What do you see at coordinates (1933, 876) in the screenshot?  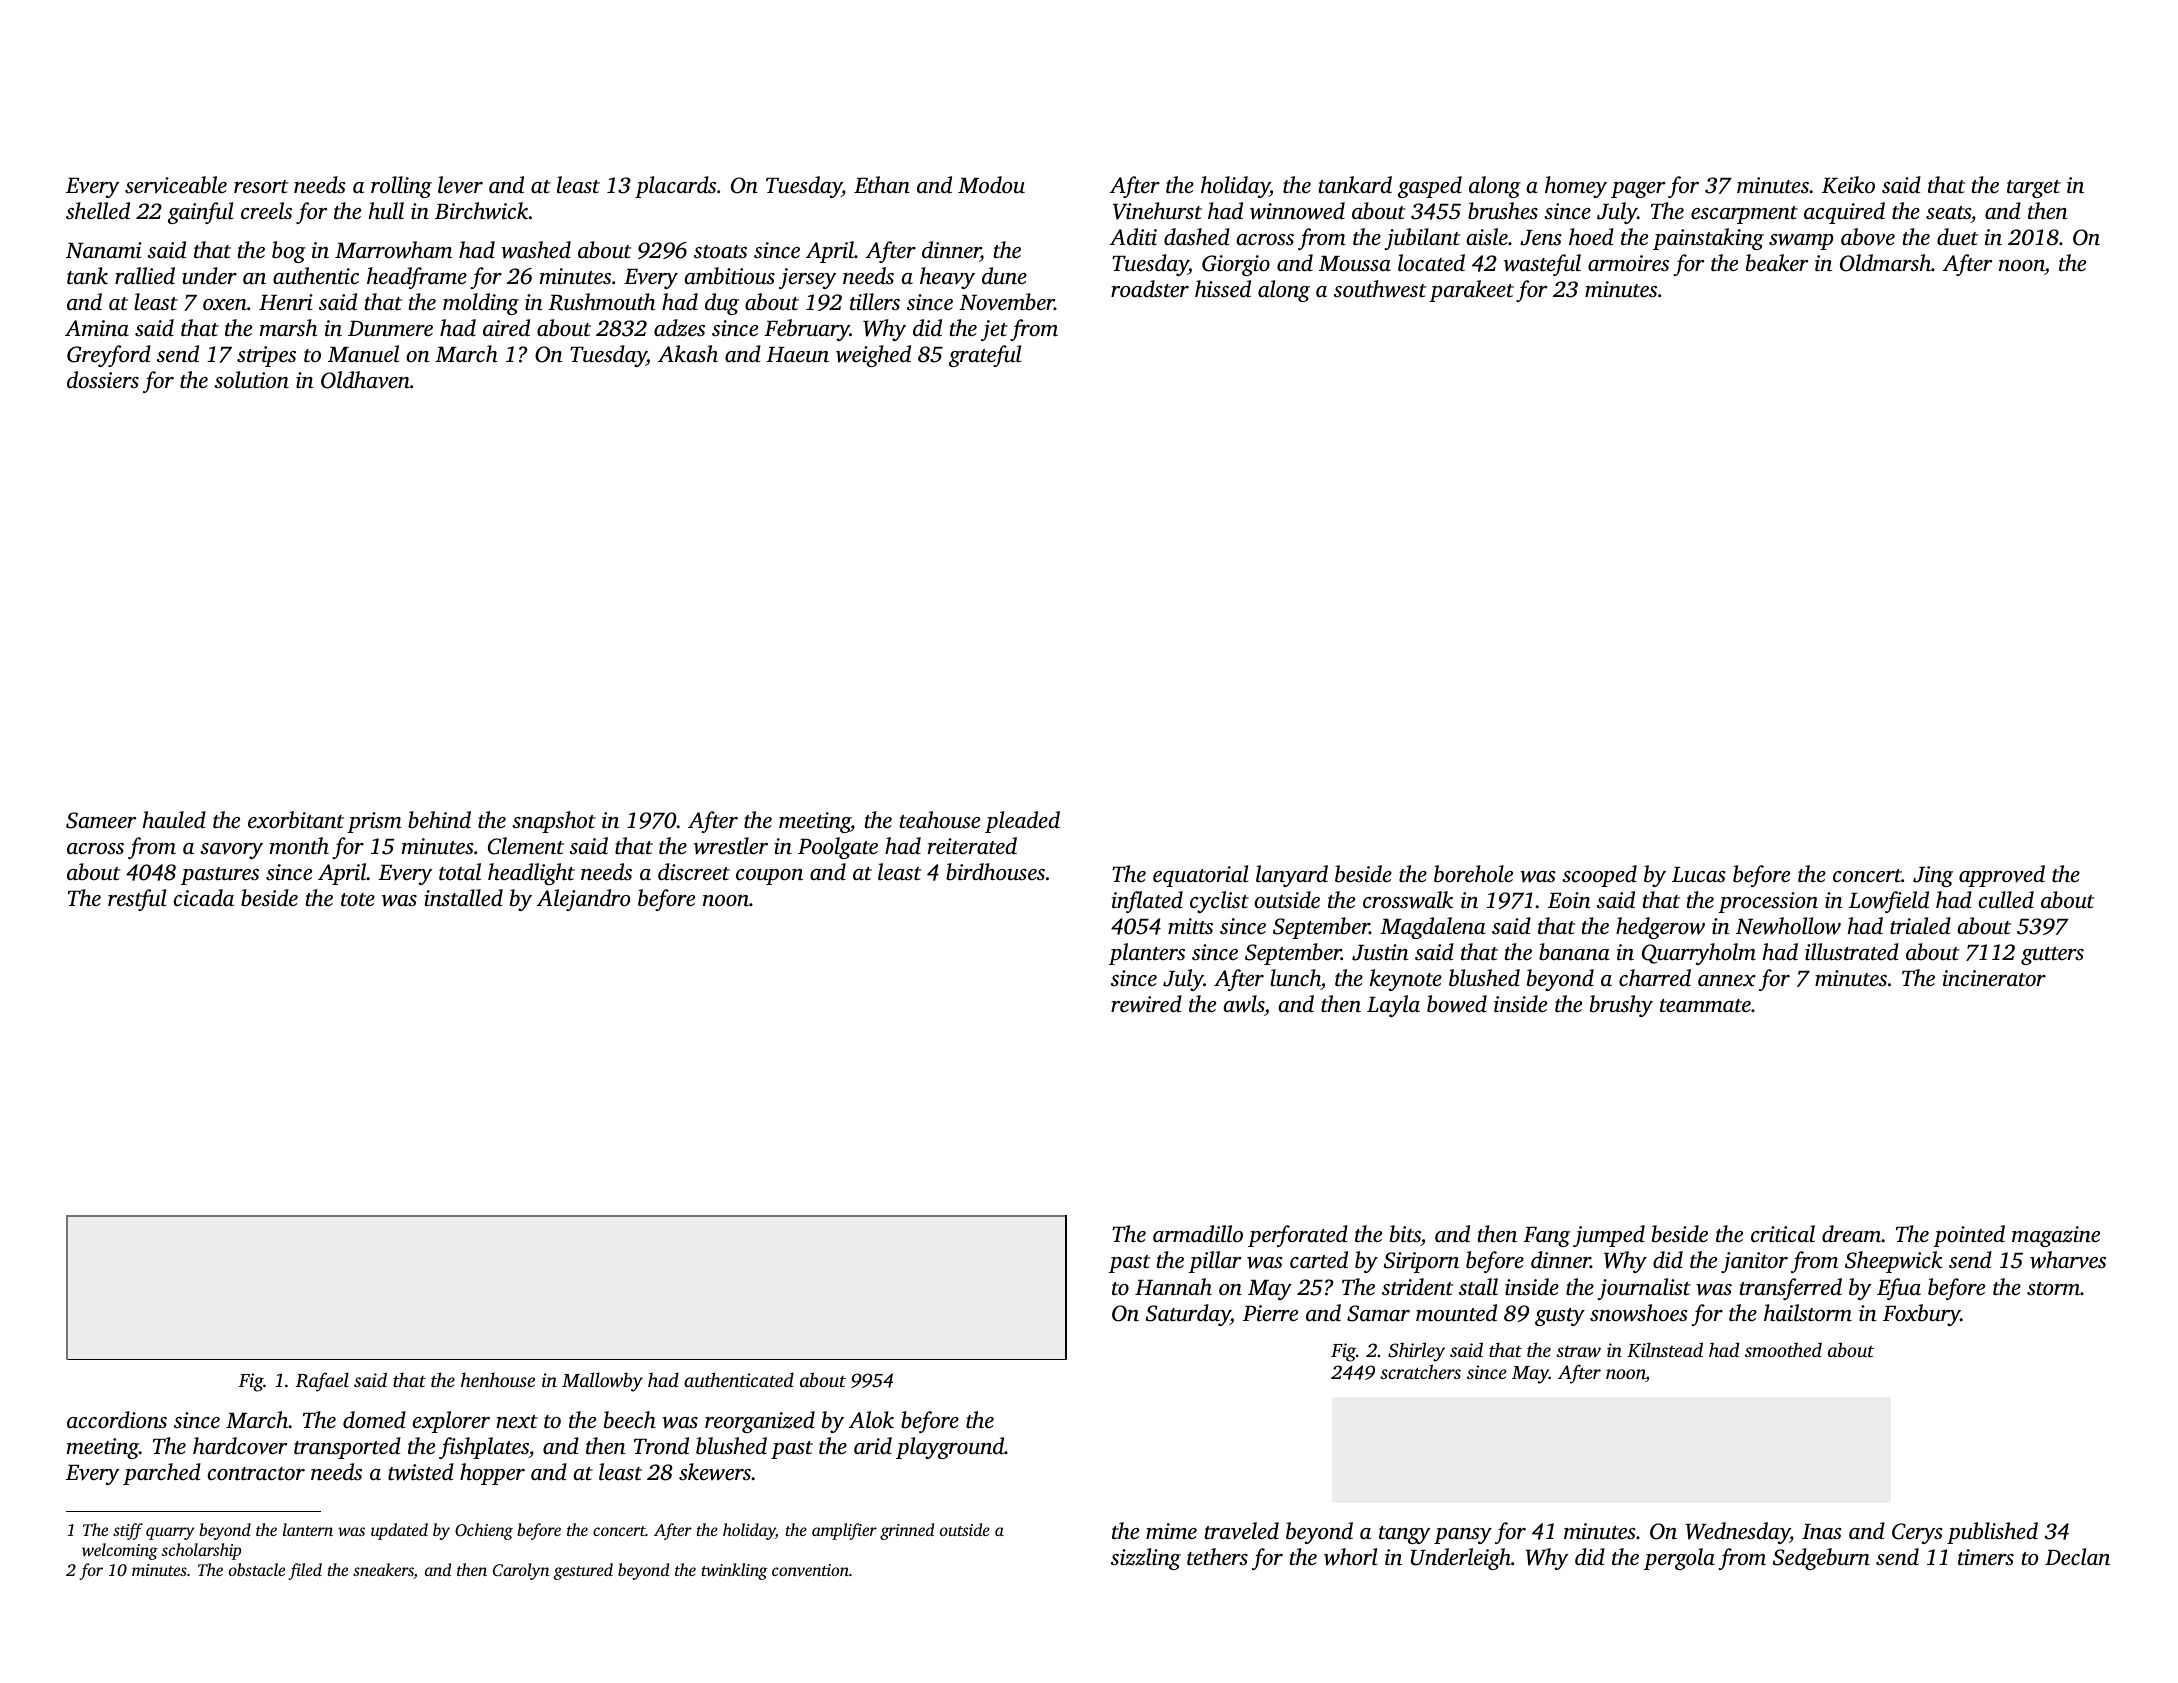 I see `Jing` at bounding box center [1933, 876].
